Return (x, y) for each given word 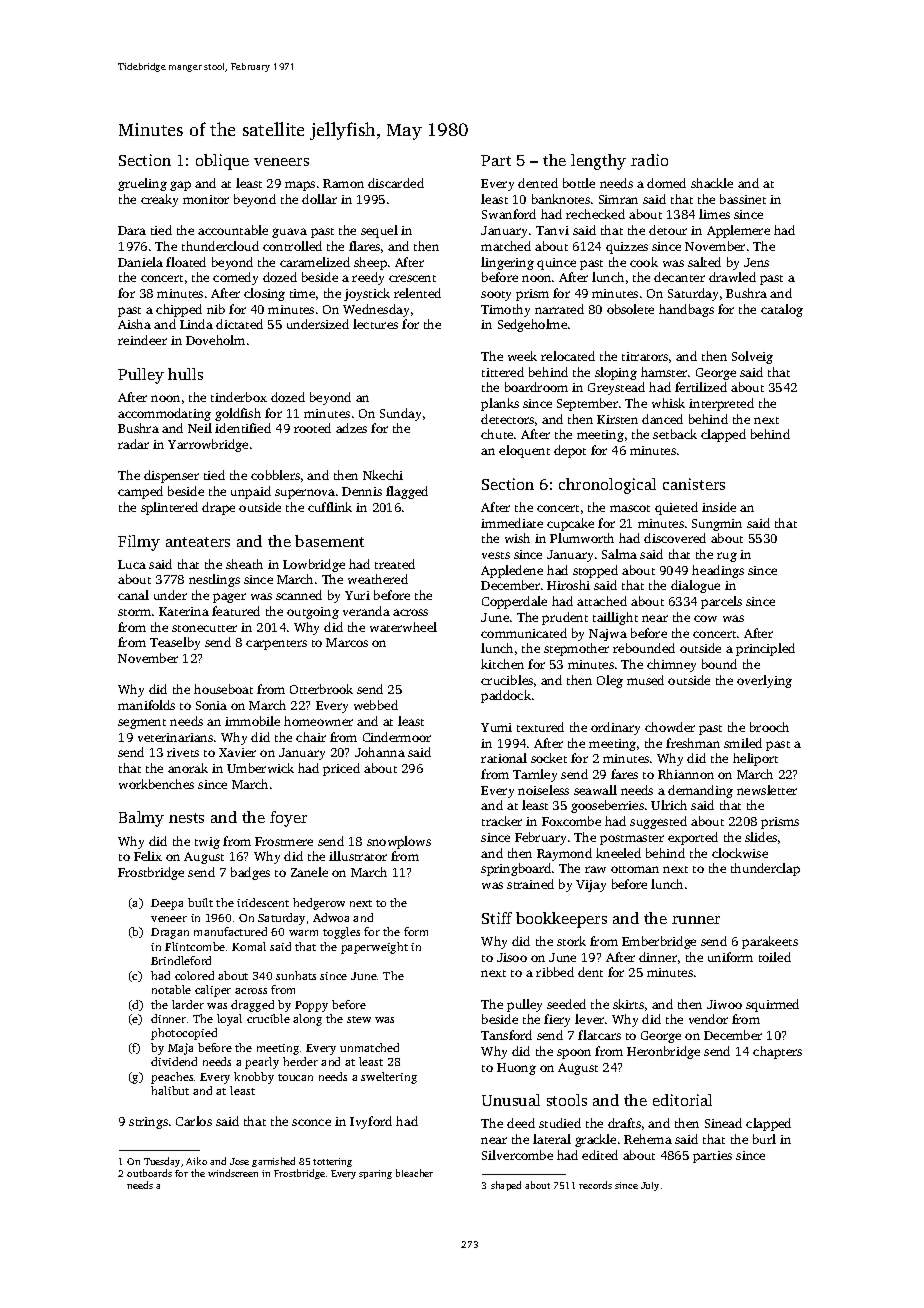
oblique (222, 162)
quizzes (627, 248)
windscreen (233, 1173)
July (650, 1186)
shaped (506, 1186)
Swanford (509, 214)
